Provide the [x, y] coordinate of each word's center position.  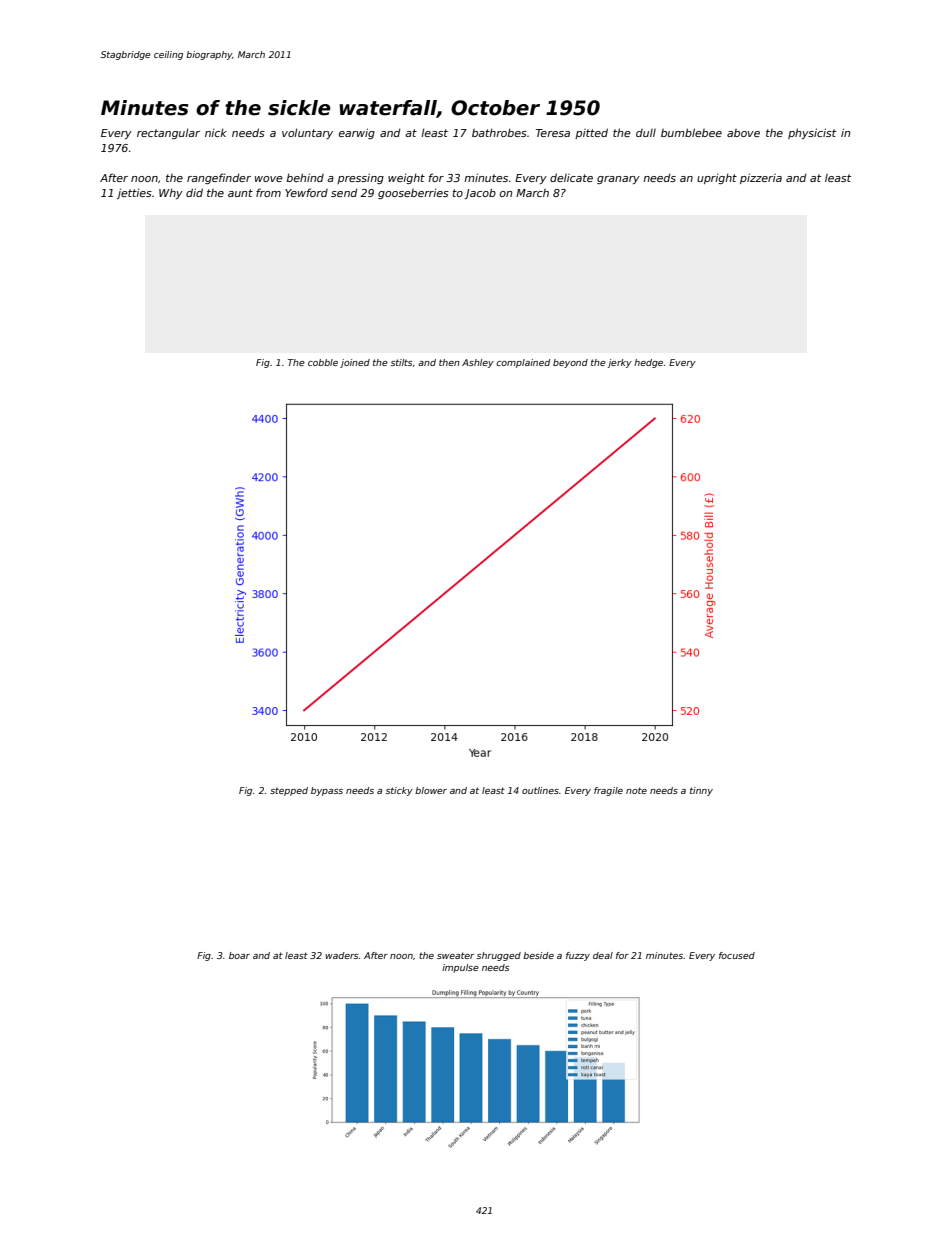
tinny [701, 791]
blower [431, 790]
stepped [289, 791]
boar [239, 955]
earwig [357, 133]
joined [355, 363]
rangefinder [219, 178]
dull [646, 133]
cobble [323, 362]
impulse [460, 968]
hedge [648, 363]
